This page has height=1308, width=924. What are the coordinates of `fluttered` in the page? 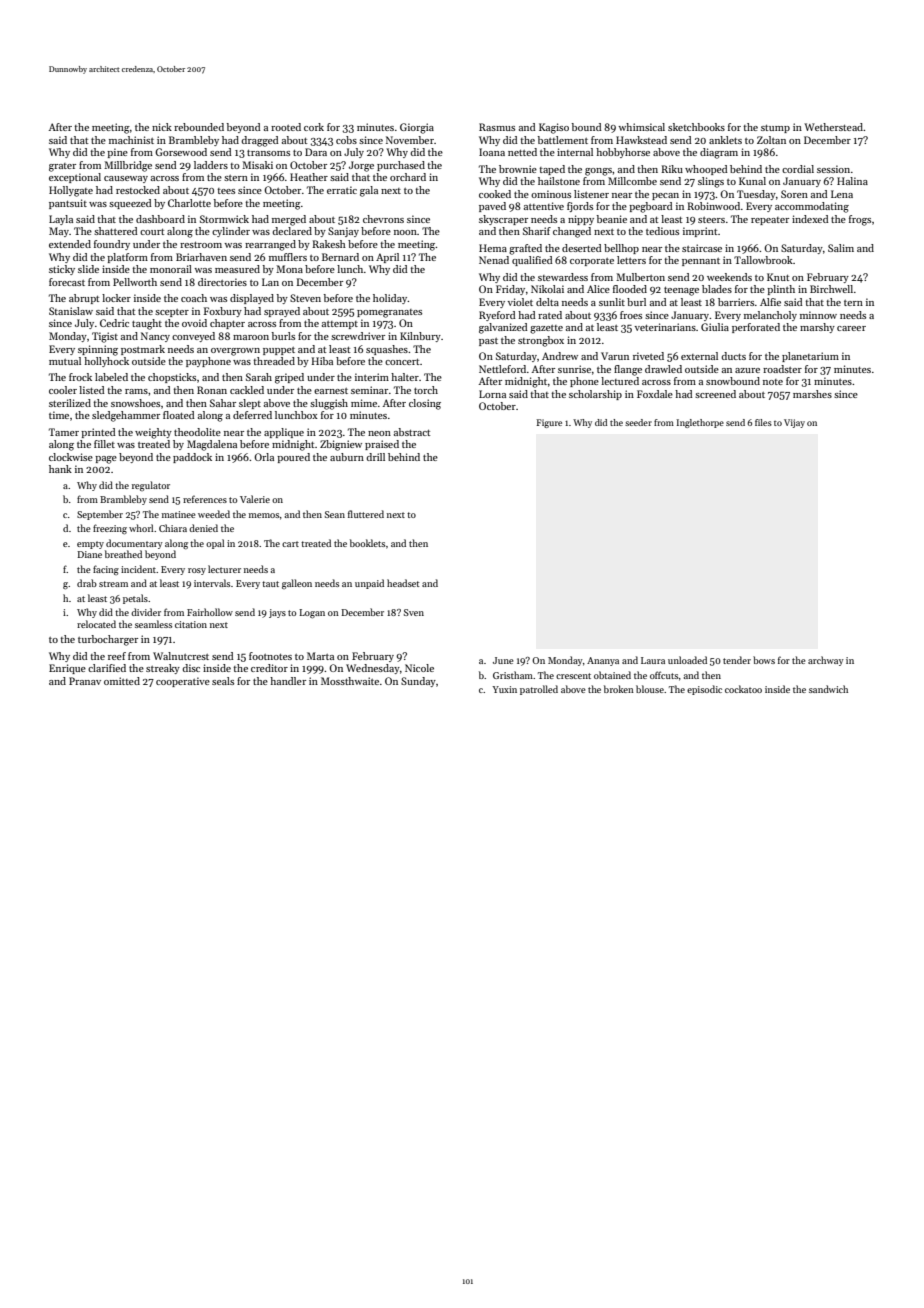 It's located at (366, 514).
